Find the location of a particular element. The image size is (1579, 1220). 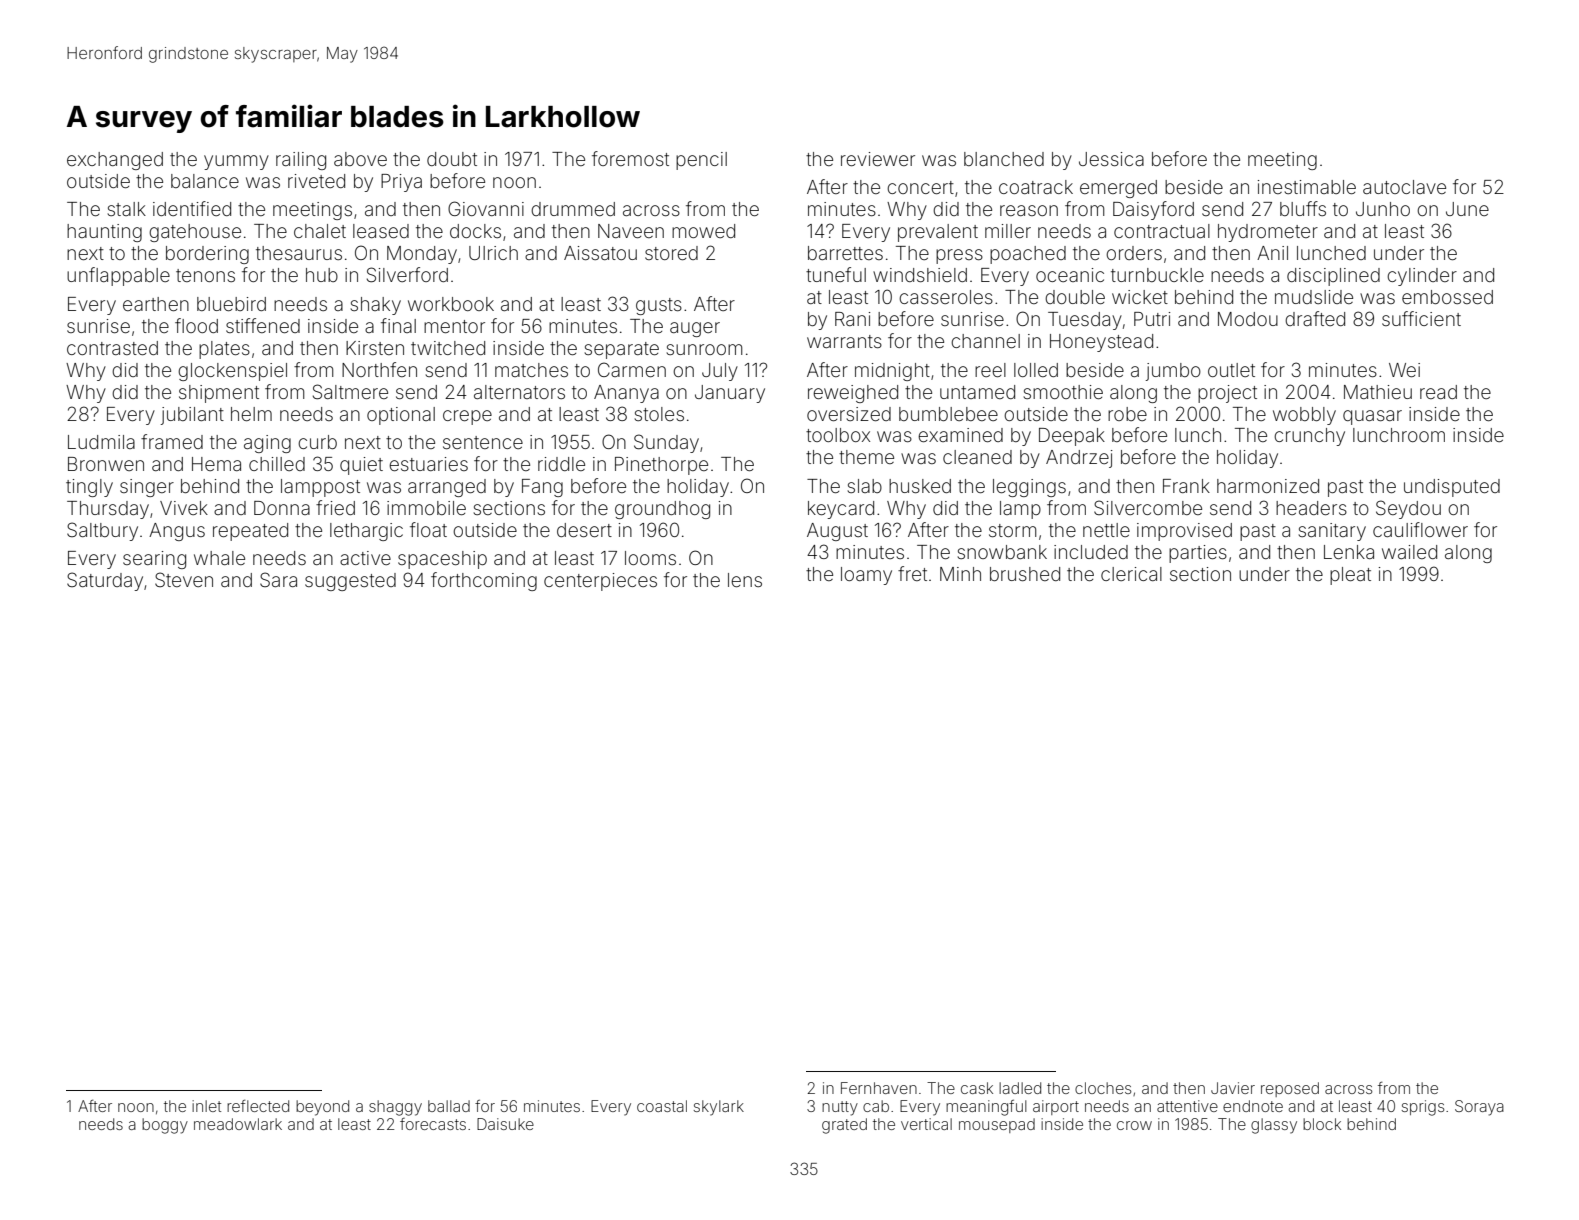

exchanged is located at coordinates (115, 161).
